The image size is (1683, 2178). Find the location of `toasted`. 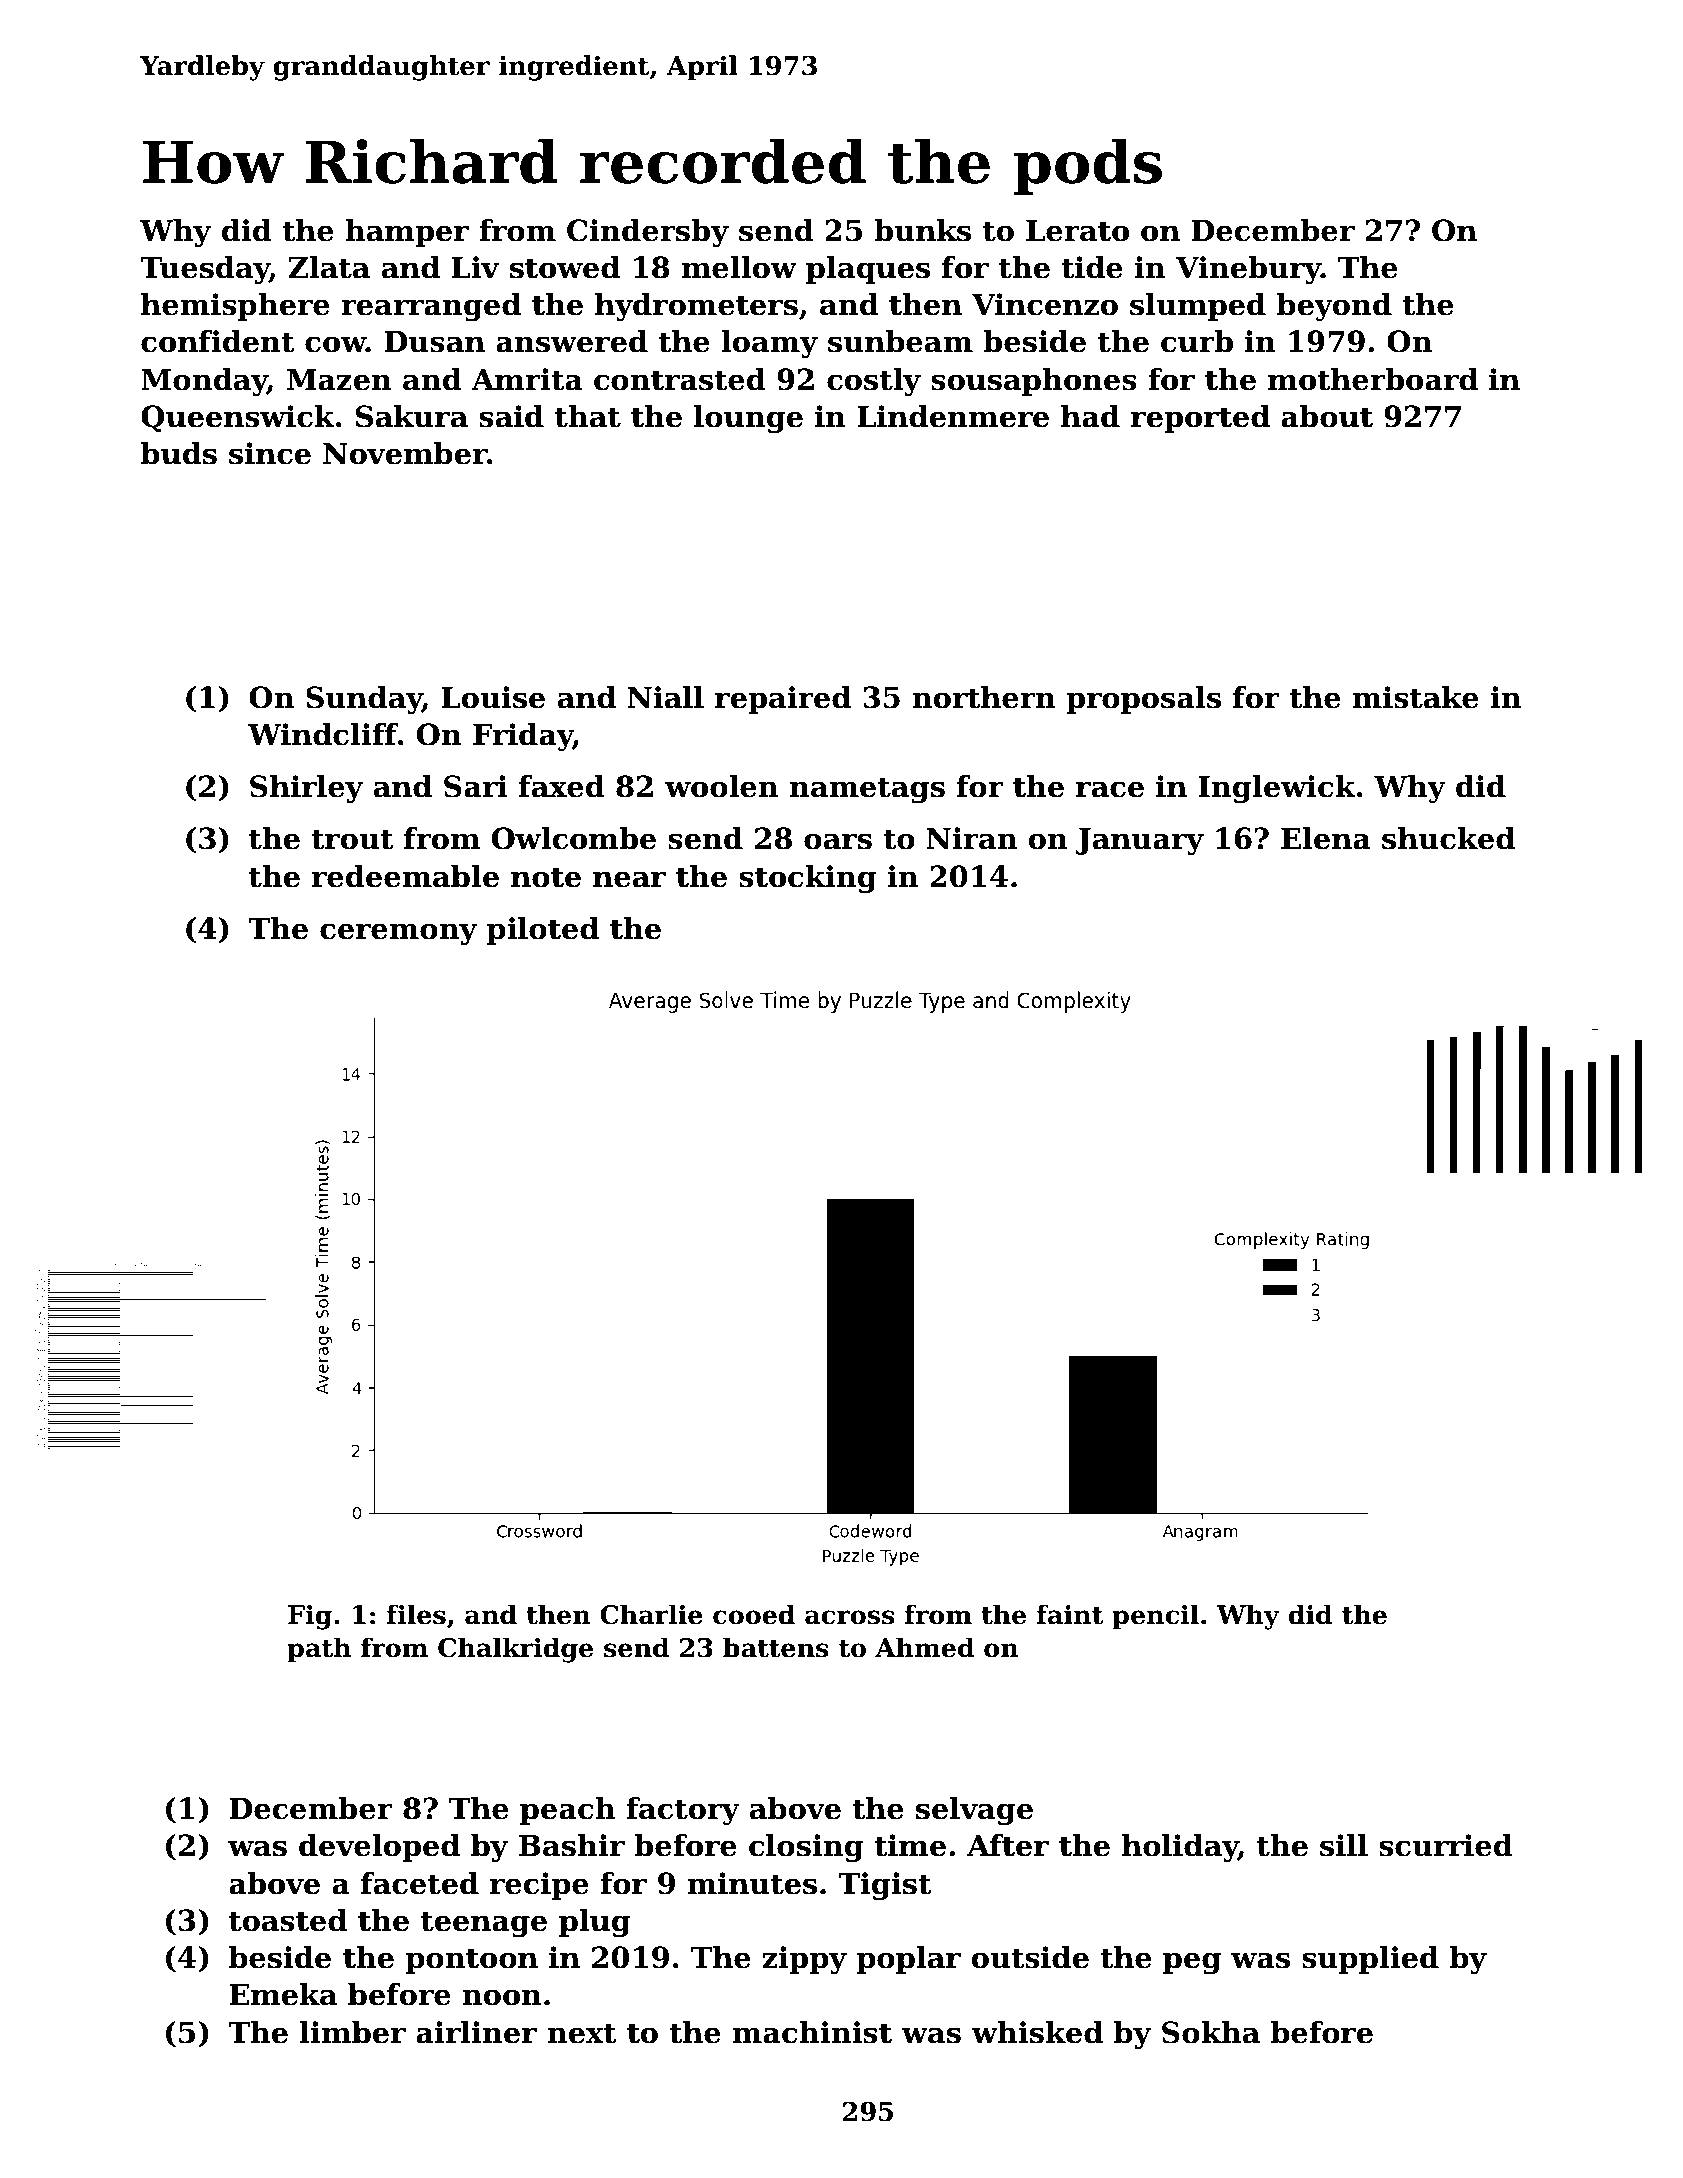

toasted is located at coordinates (288, 1920).
